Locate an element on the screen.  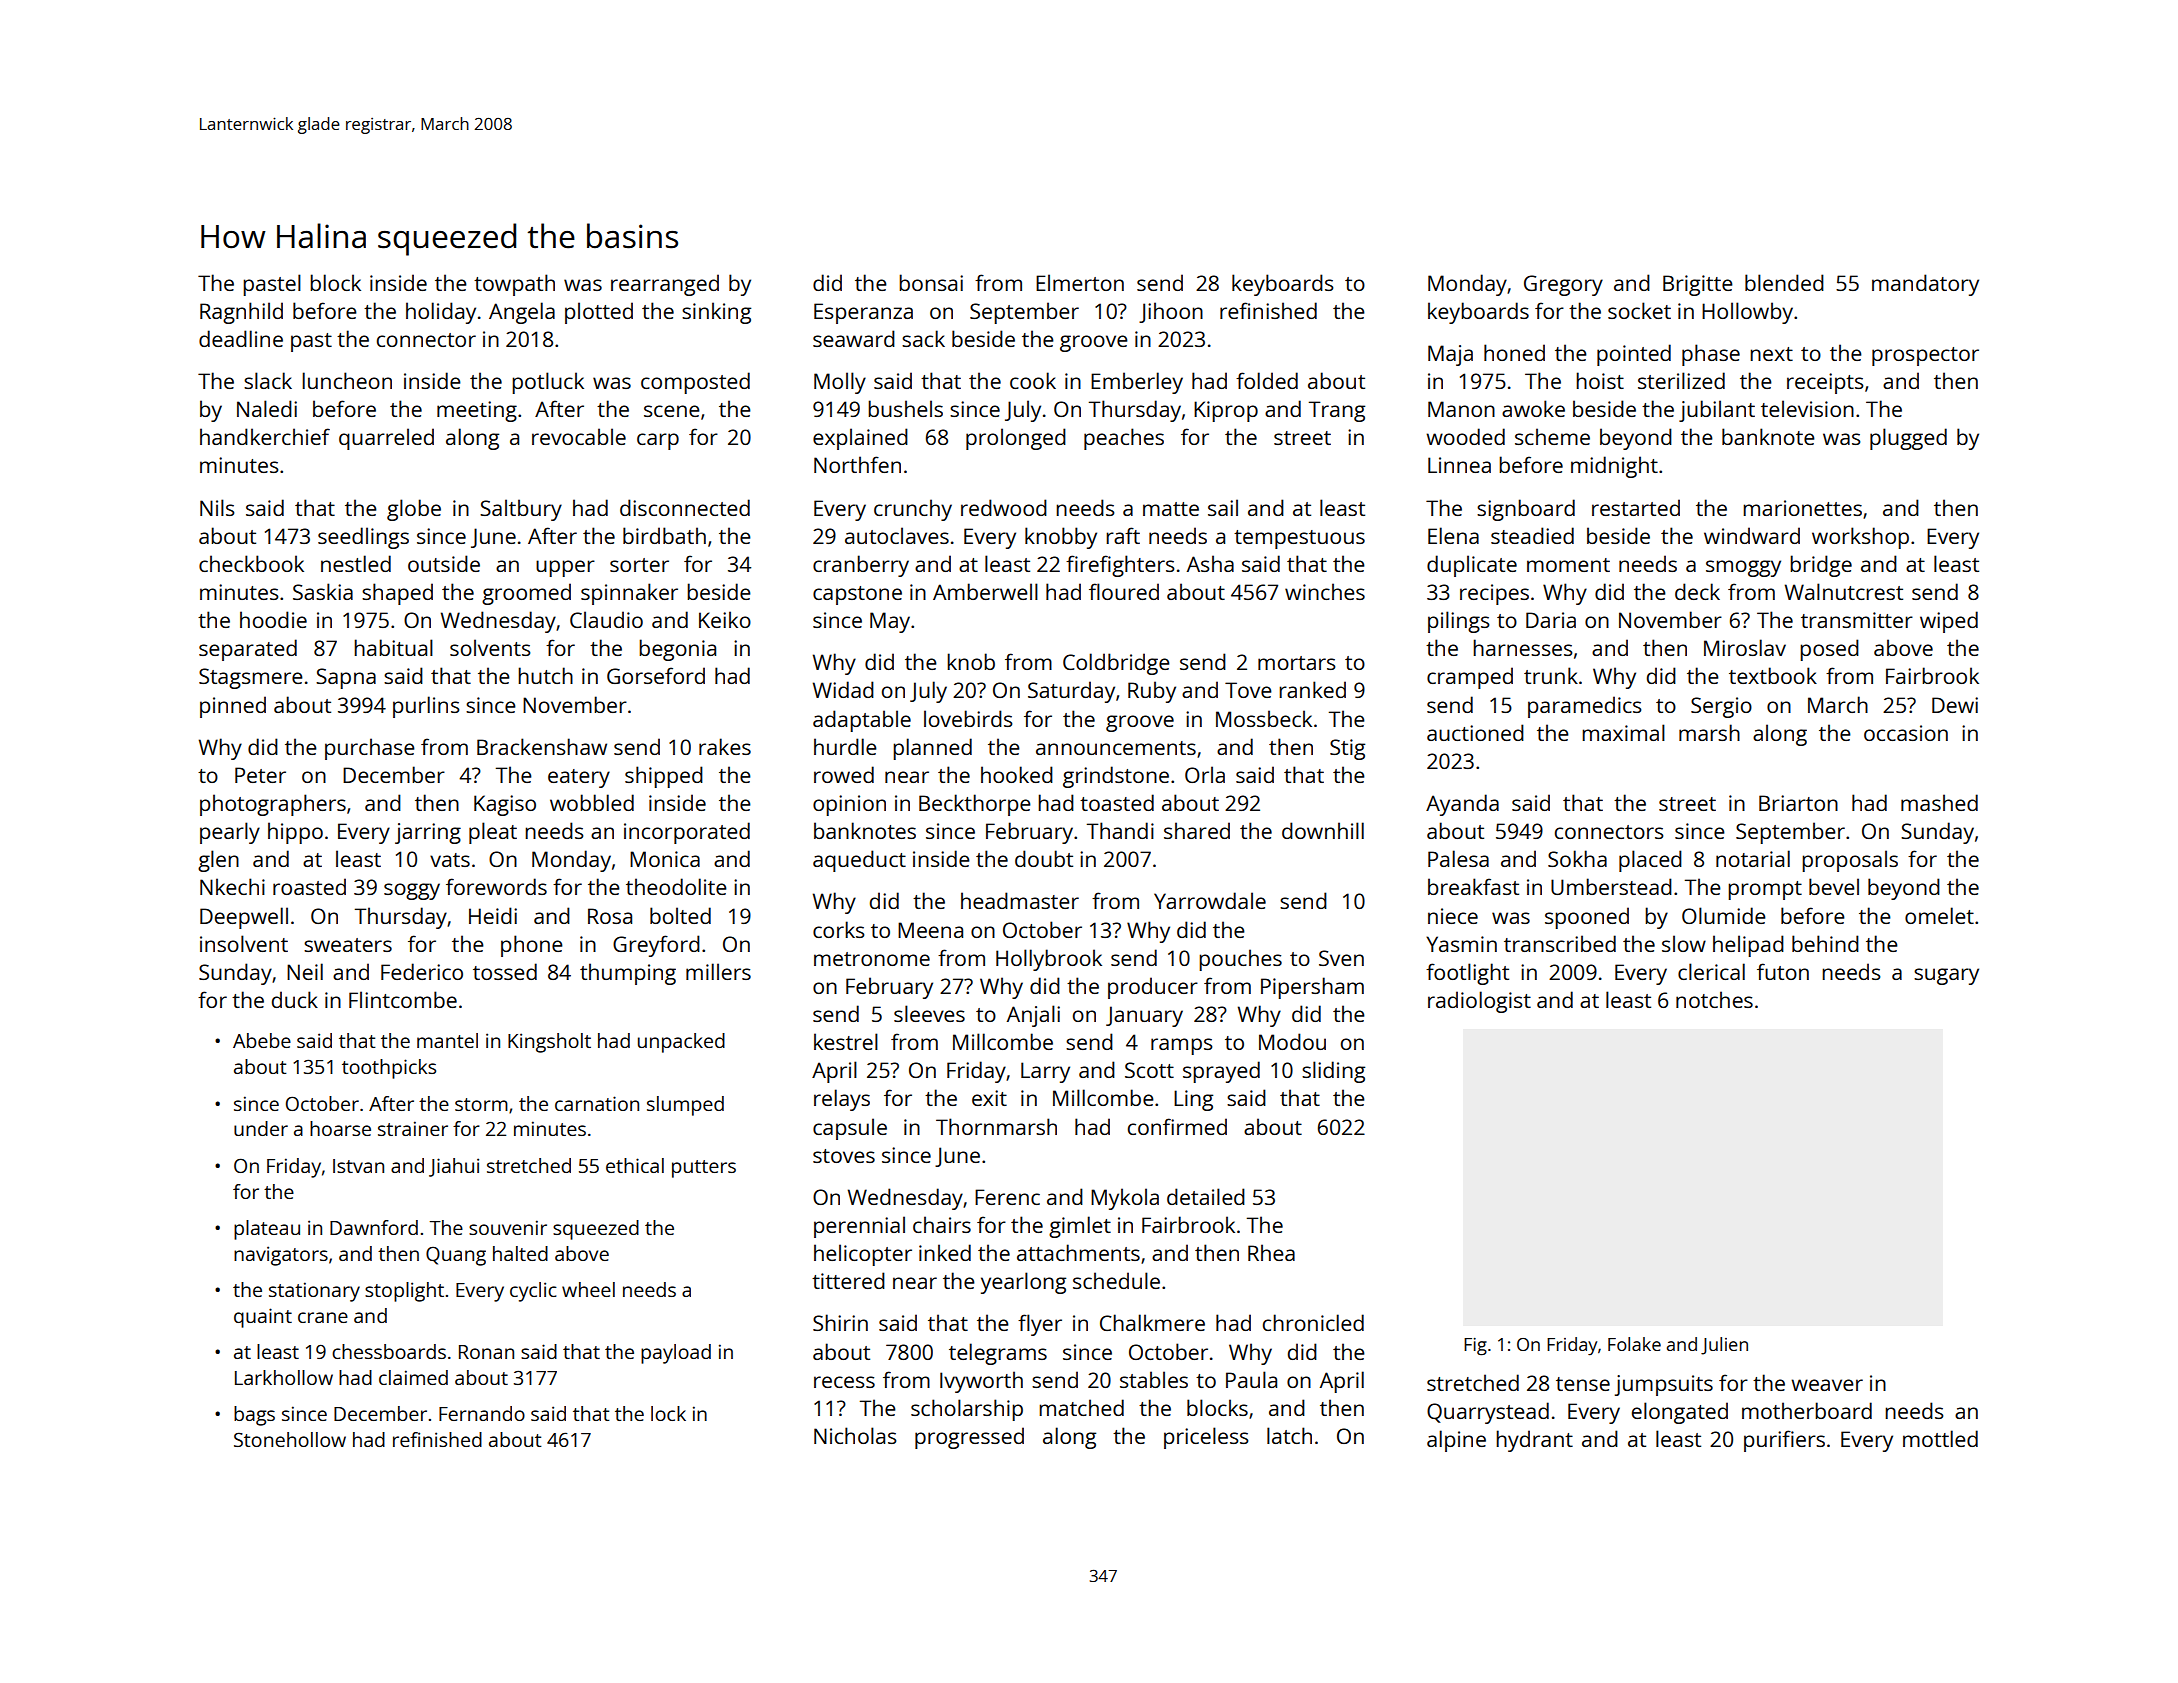
cyclic is located at coordinates (533, 1292).
